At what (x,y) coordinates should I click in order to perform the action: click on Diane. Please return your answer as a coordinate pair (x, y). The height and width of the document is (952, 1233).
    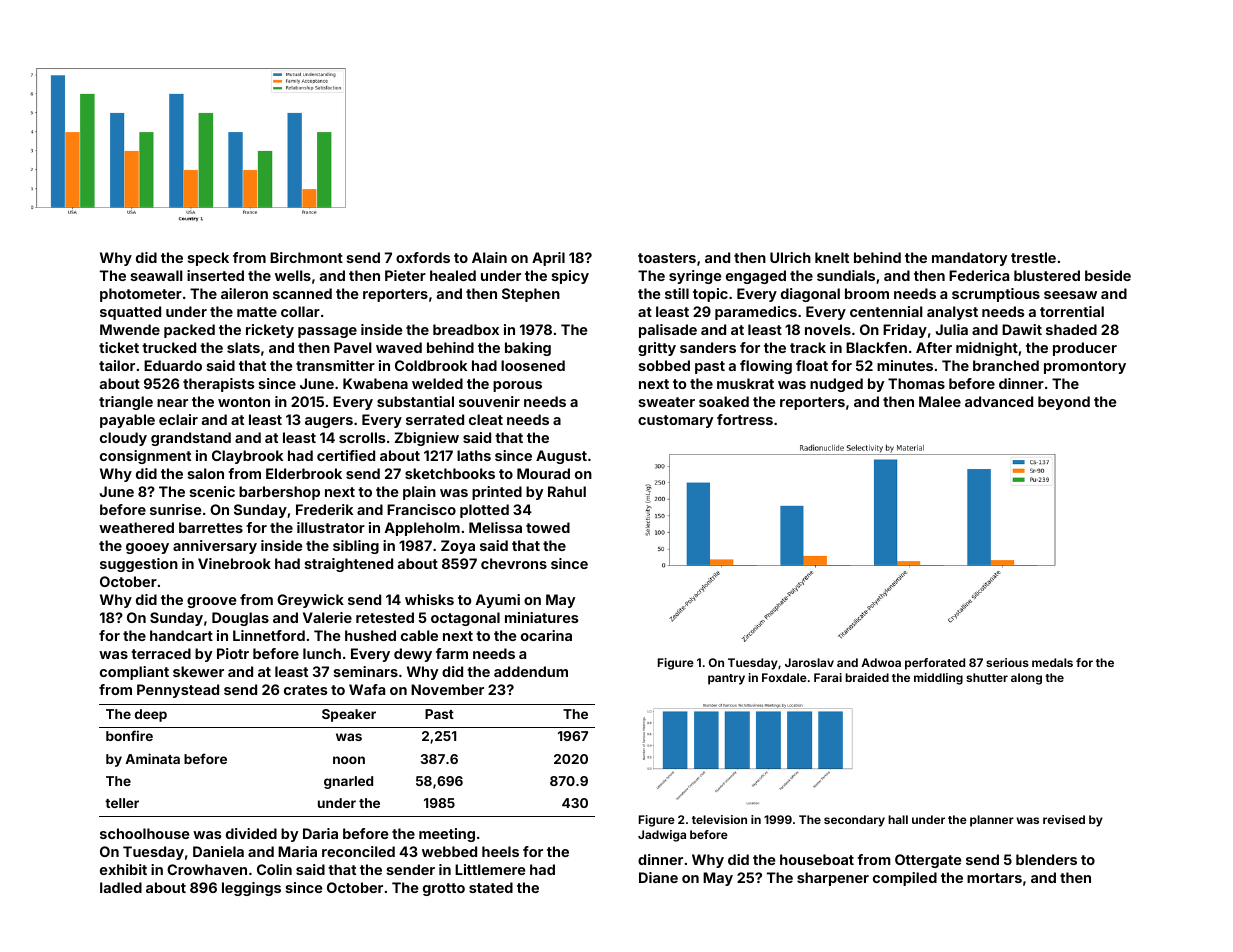
    Looking at the image, I should click on (658, 877).
